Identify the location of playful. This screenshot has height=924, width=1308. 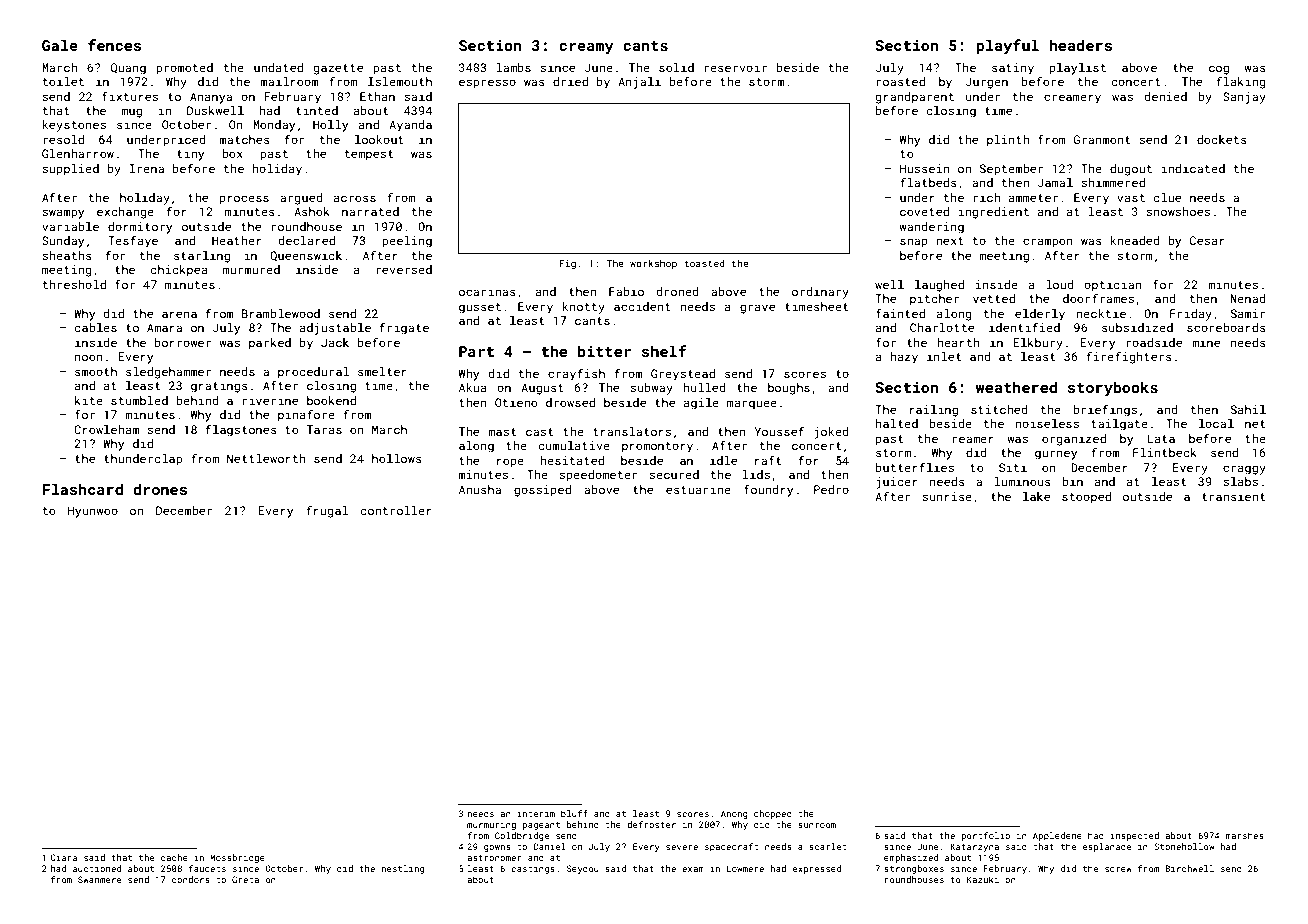
(1007, 46).
